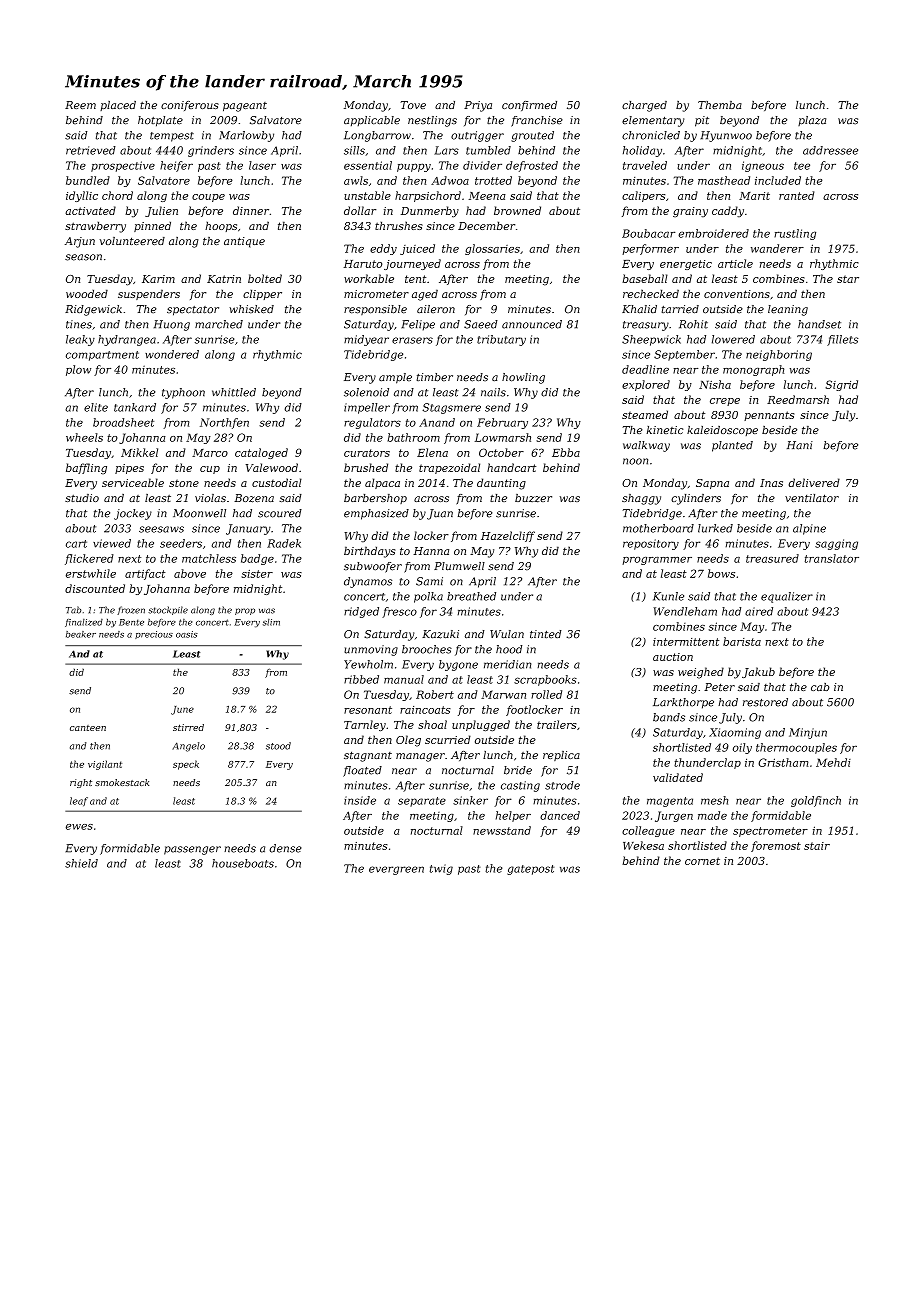  I want to click on neighboring, so click(779, 355).
